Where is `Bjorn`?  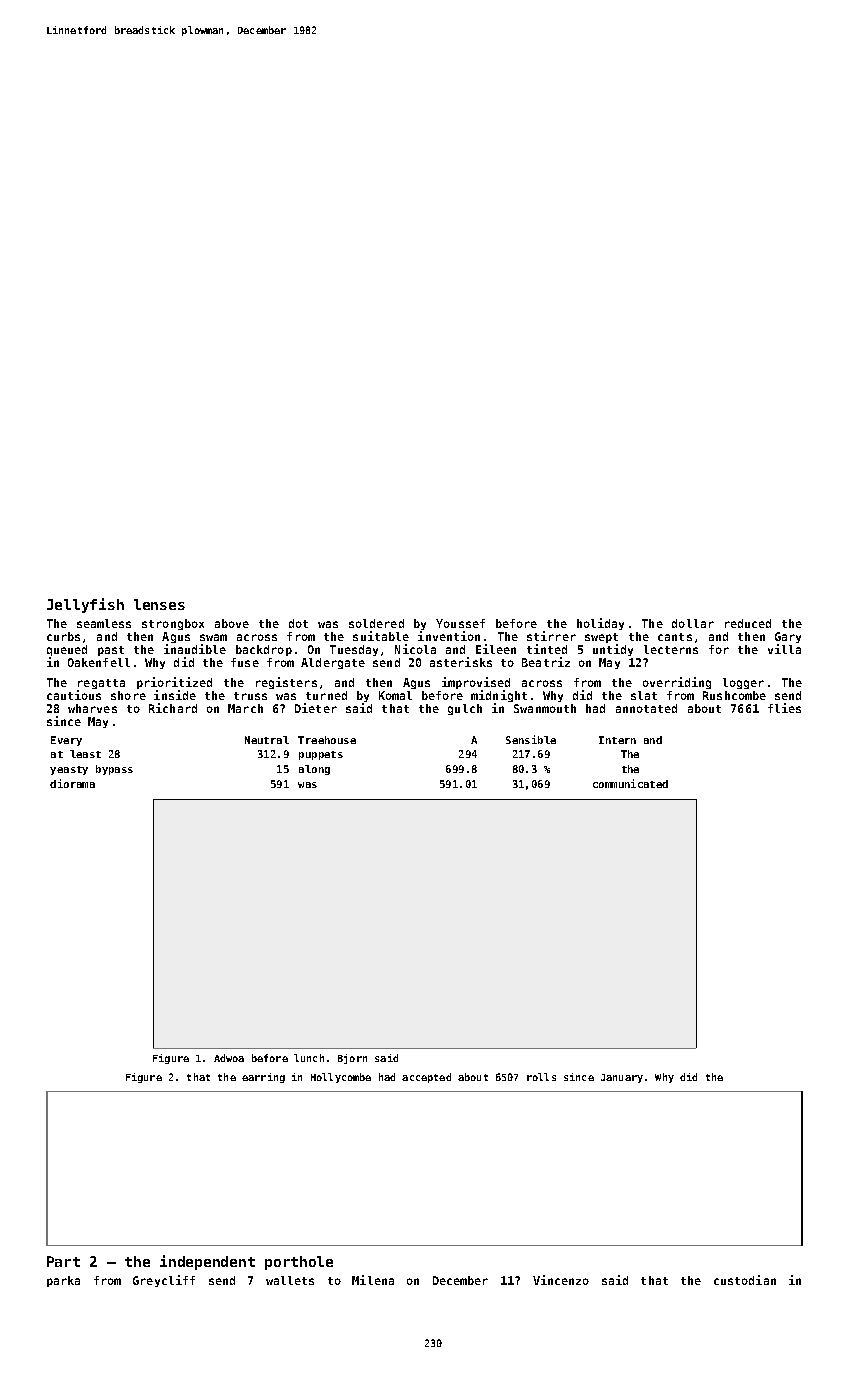 Bjorn is located at coordinates (352, 1059).
